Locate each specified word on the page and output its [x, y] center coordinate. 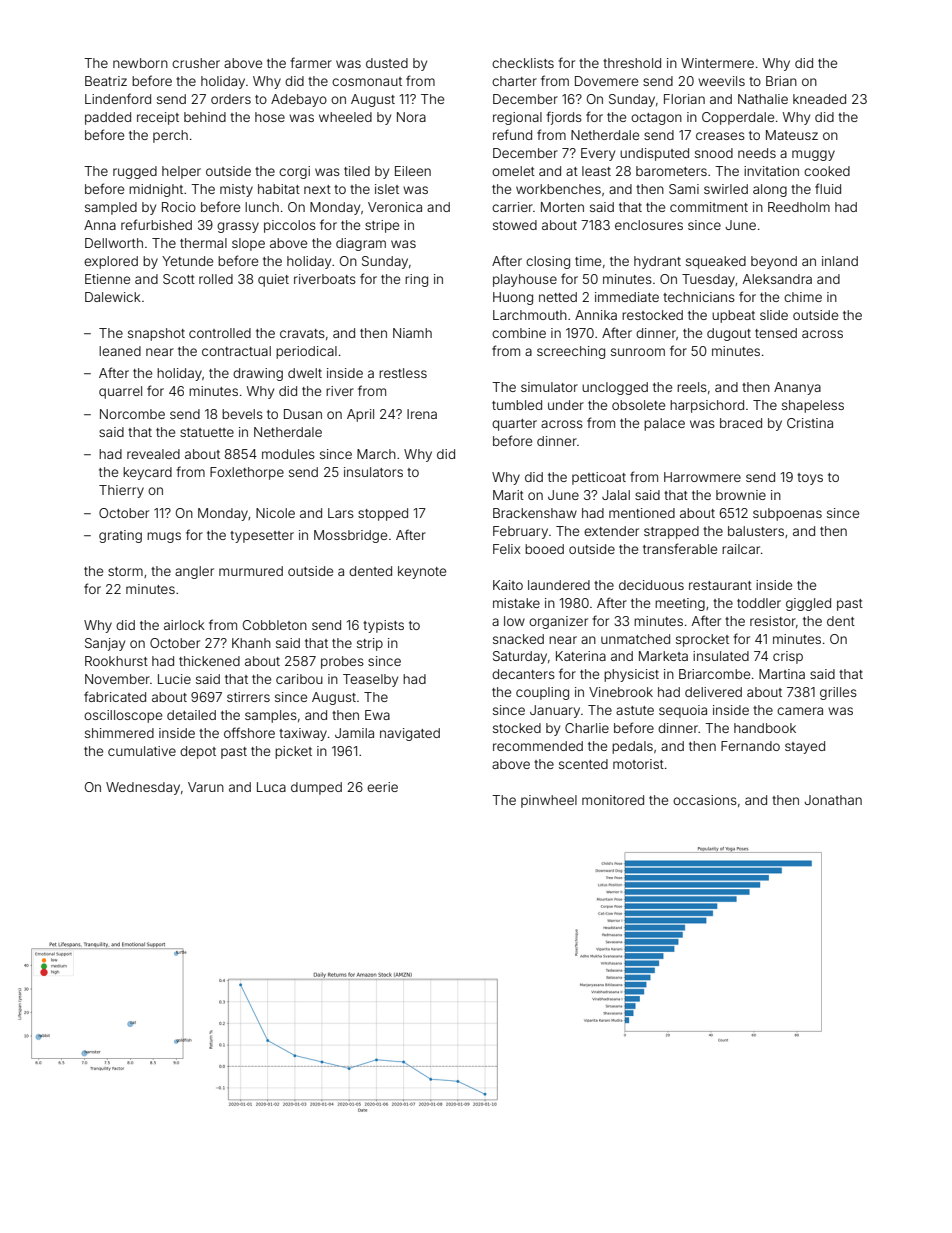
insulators [373, 472]
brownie [741, 495]
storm [125, 571]
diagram [361, 244]
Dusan [303, 414]
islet [387, 189]
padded [108, 118]
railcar [741, 549]
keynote [422, 572]
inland [840, 261]
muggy [813, 155]
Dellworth [114, 243]
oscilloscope [123, 716]
